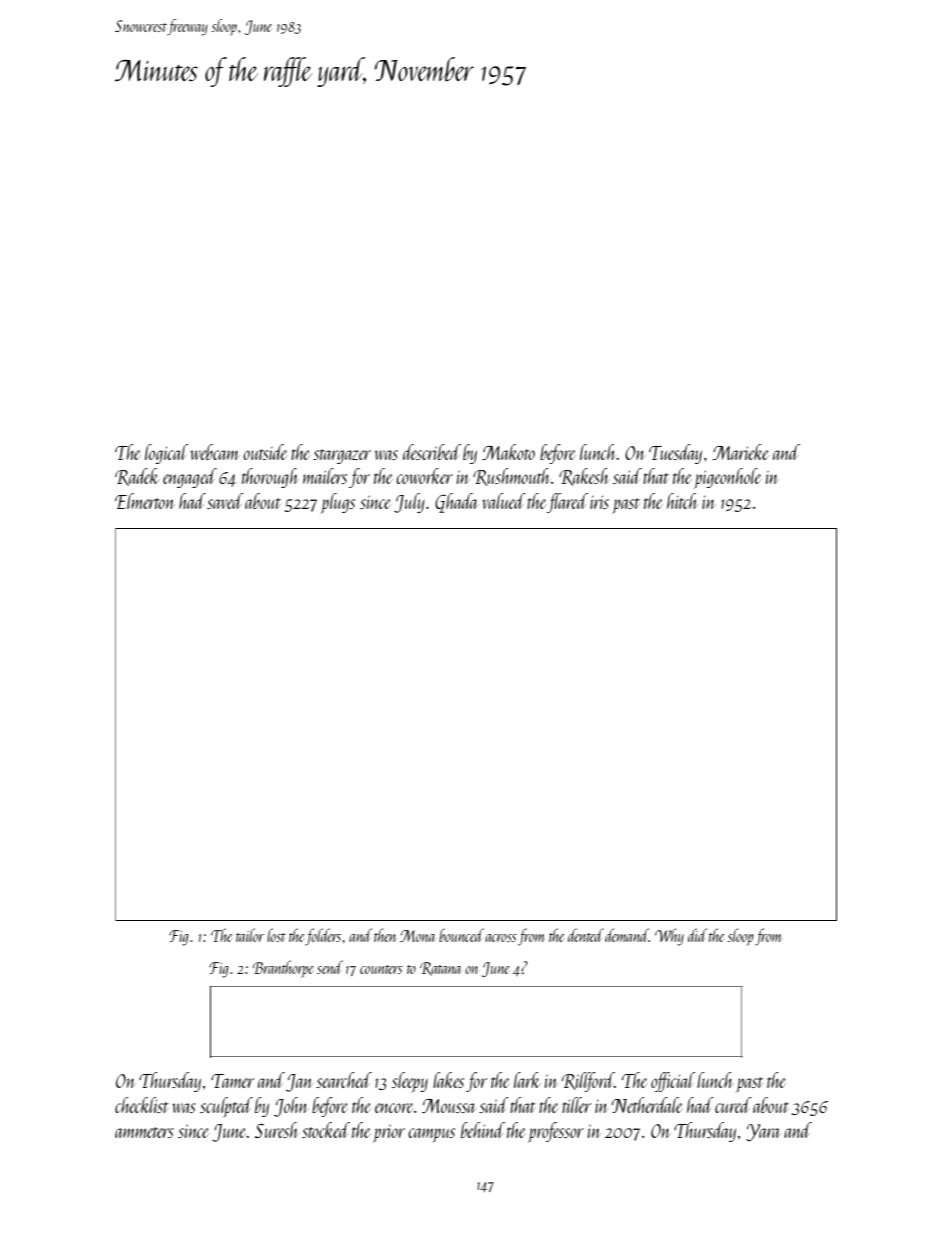 The width and height of the screenshot is (952, 1233). Describe the element at coordinates (250, 935) in the screenshot. I see `tailor` at that location.
